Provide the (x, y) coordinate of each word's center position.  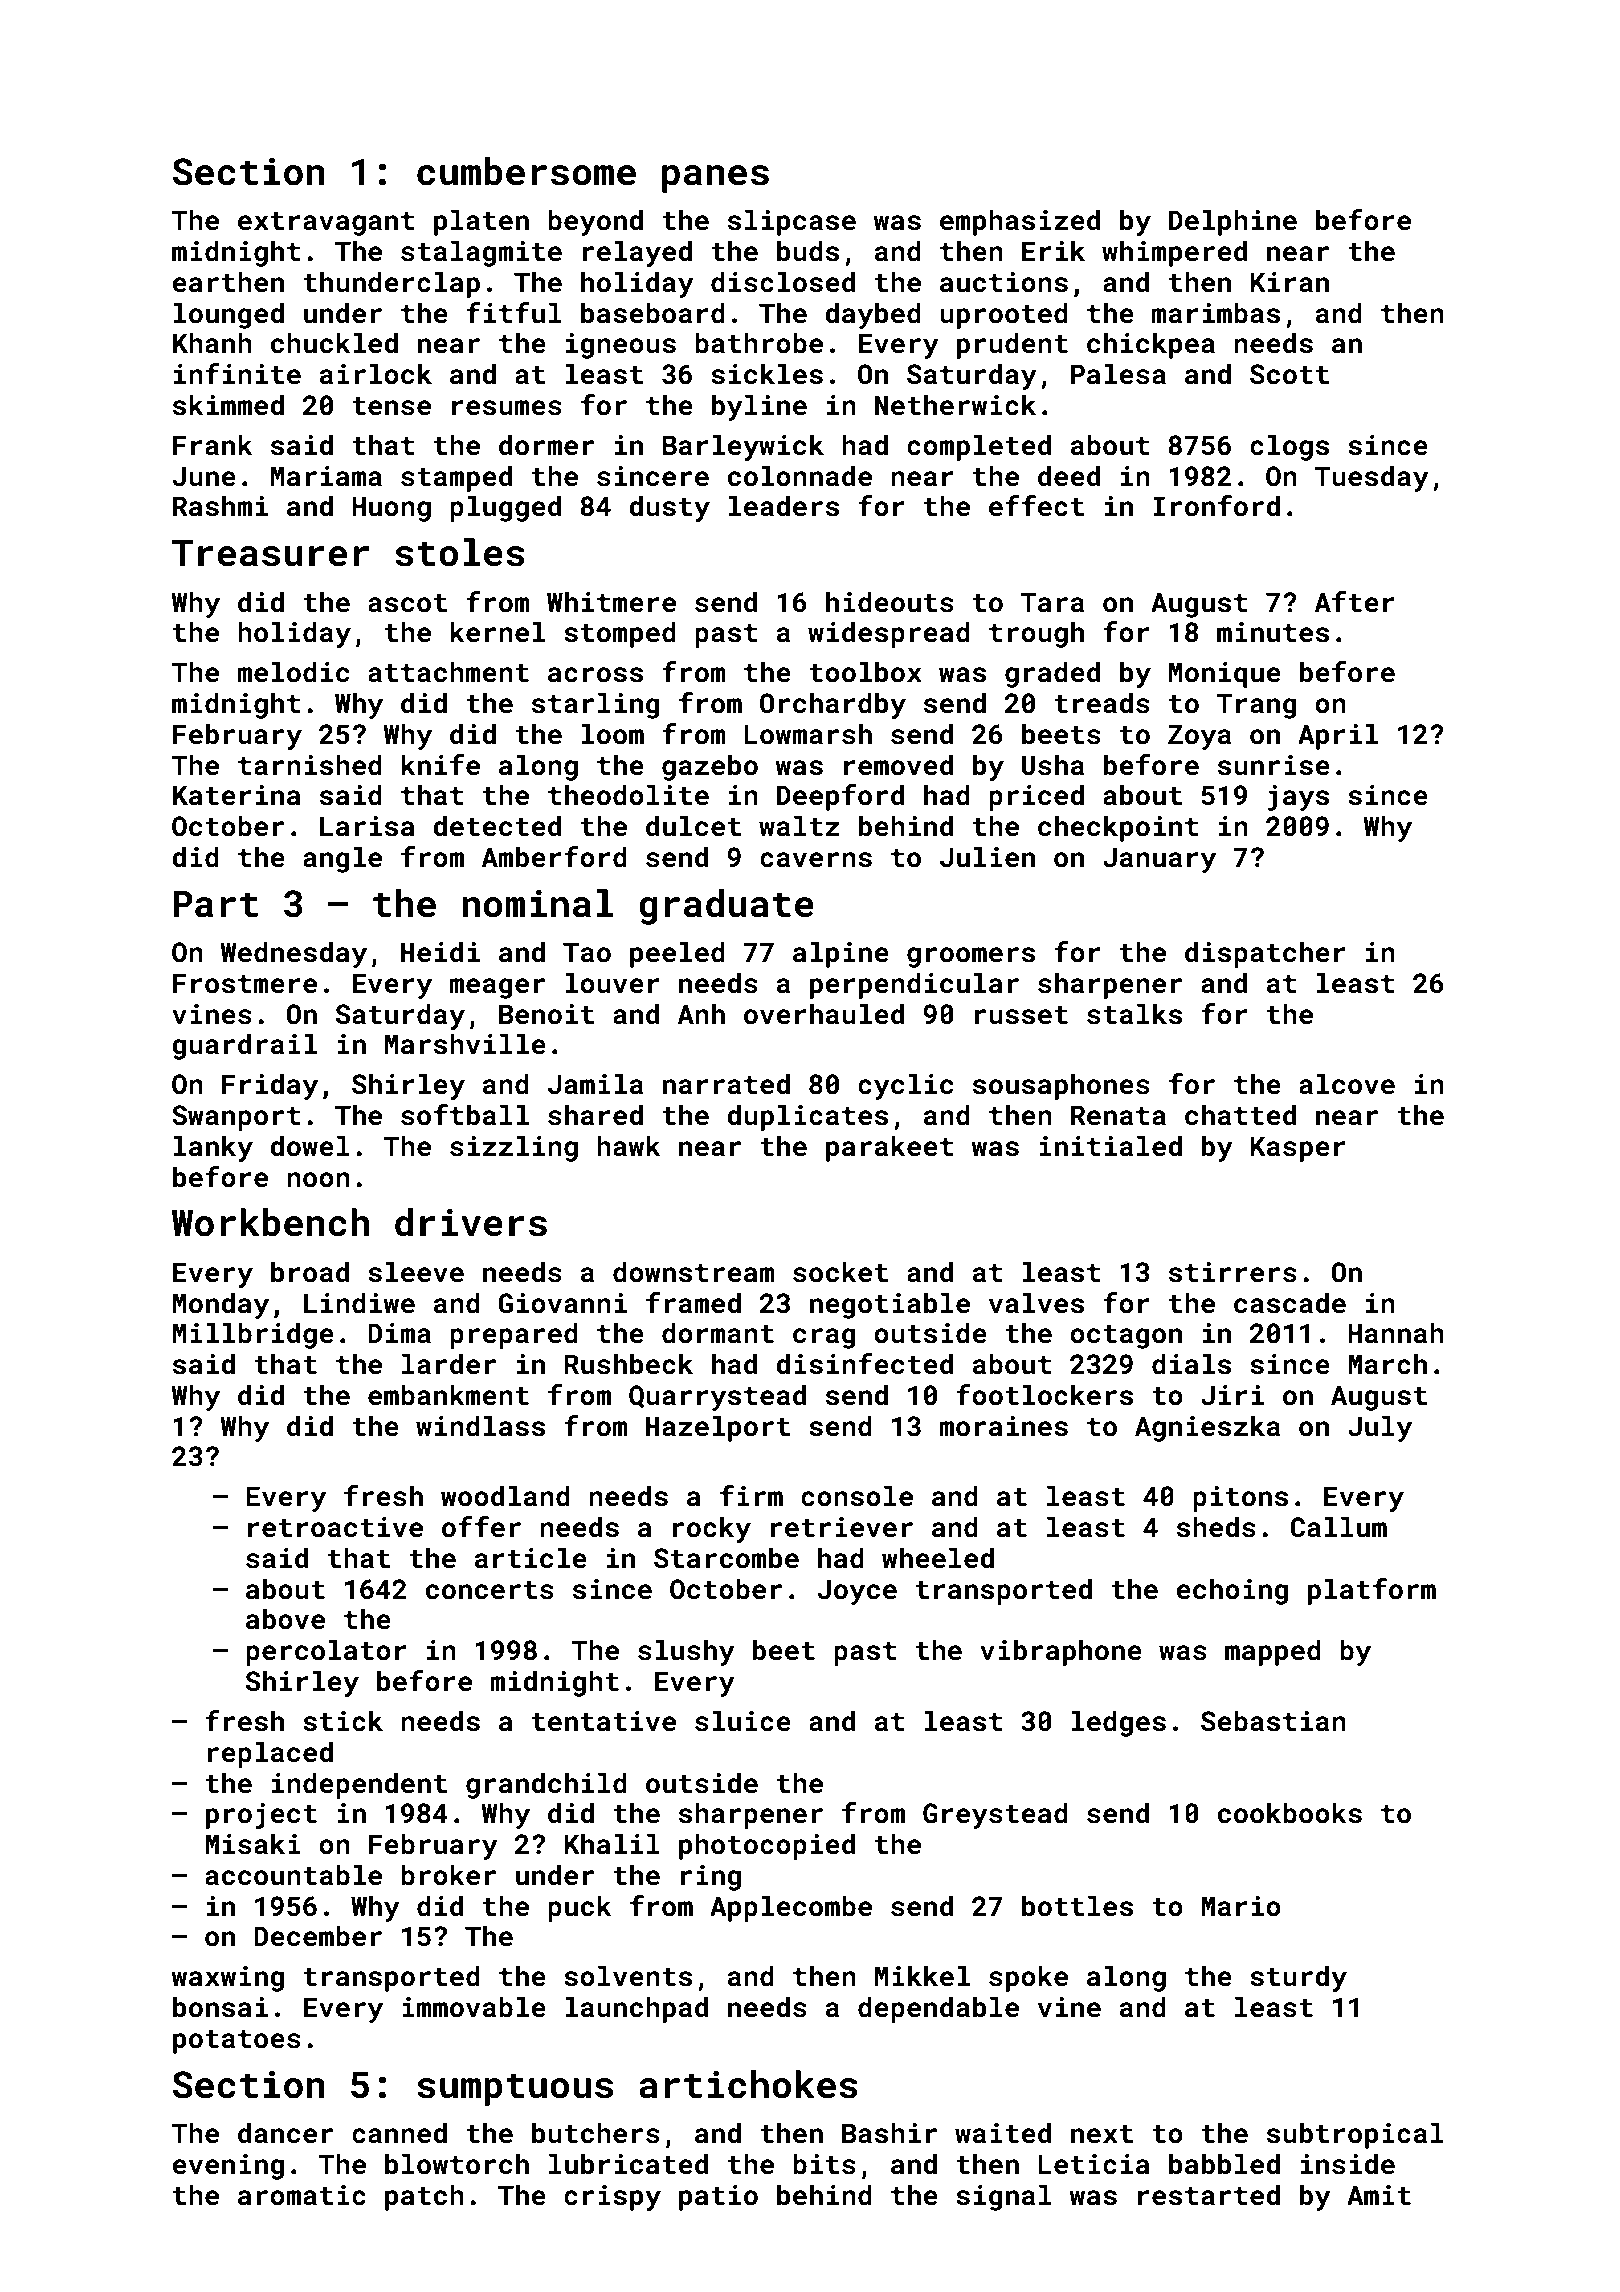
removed (898, 765)
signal (1004, 2197)
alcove (1347, 1084)
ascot (407, 603)
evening (228, 2167)
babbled (1224, 2164)
